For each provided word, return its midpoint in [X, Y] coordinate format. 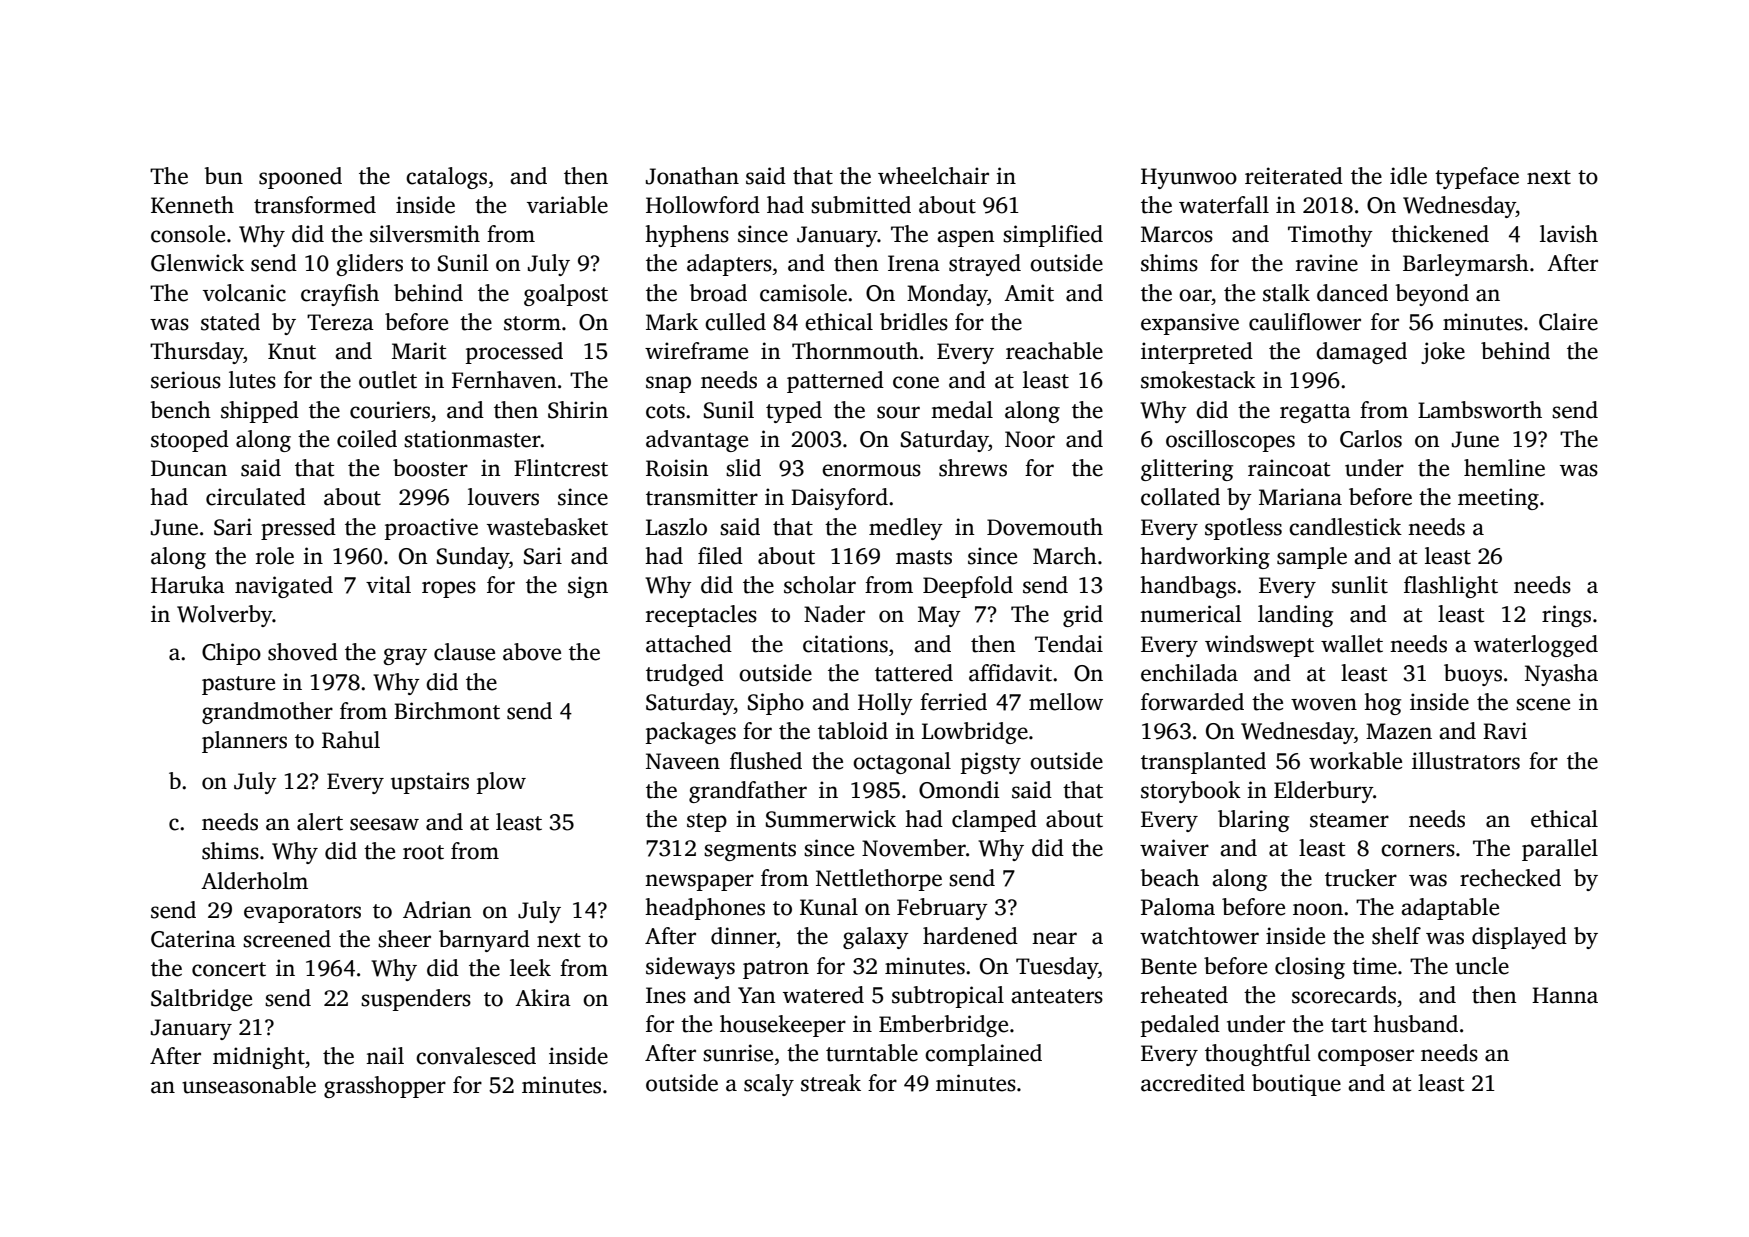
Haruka [188, 585]
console [188, 234]
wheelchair [933, 176]
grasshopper [385, 1087]
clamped [994, 821]
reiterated [1294, 176]
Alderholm [254, 881]
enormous [871, 470]
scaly [769, 1085]
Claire [1568, 322]
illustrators [1466, 761]
